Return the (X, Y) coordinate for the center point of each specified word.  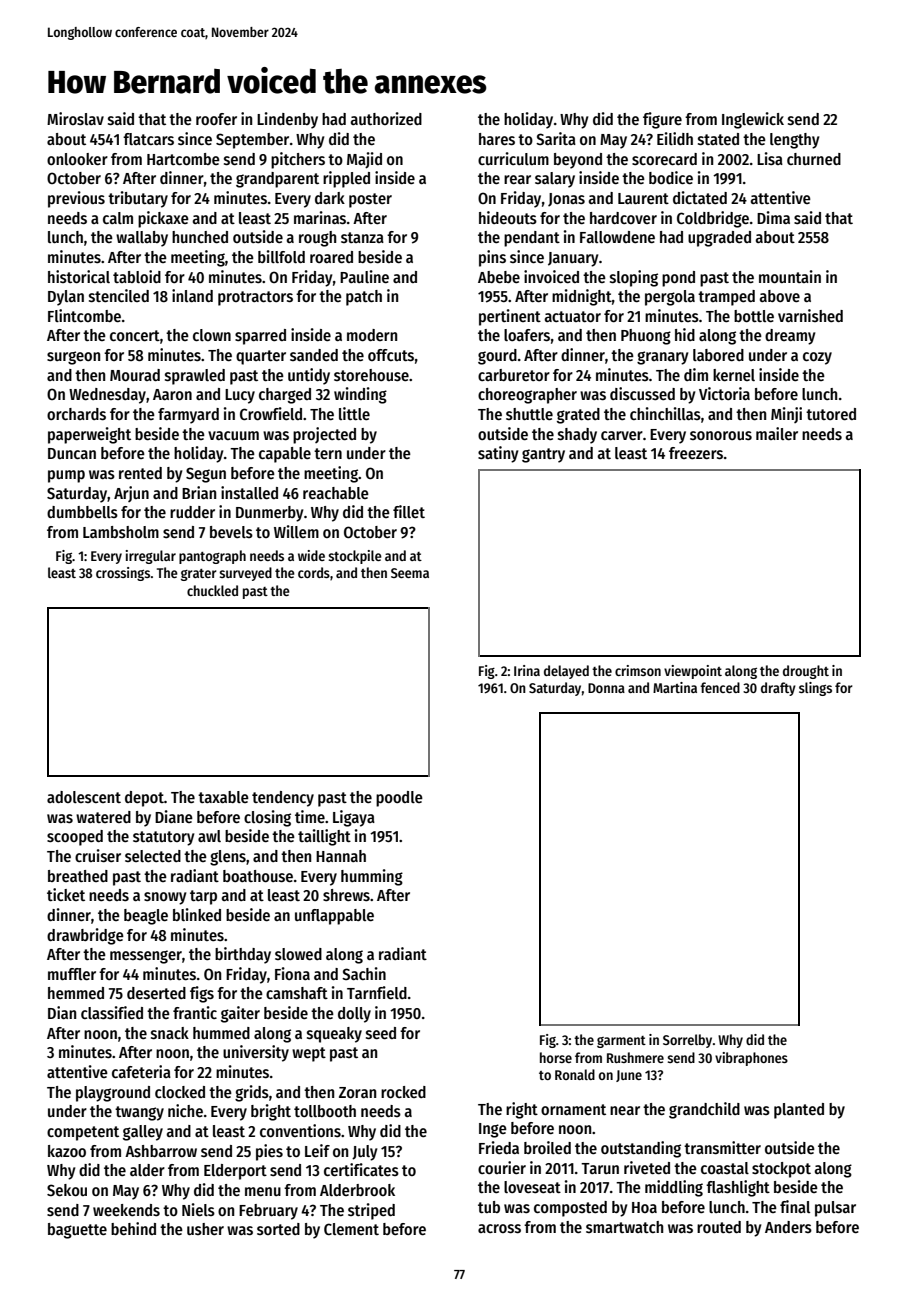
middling (674, 1188)
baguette (77, 1231)
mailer (777, 433)
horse (556, 1057)
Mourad (135, 375)
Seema (410, 573)
